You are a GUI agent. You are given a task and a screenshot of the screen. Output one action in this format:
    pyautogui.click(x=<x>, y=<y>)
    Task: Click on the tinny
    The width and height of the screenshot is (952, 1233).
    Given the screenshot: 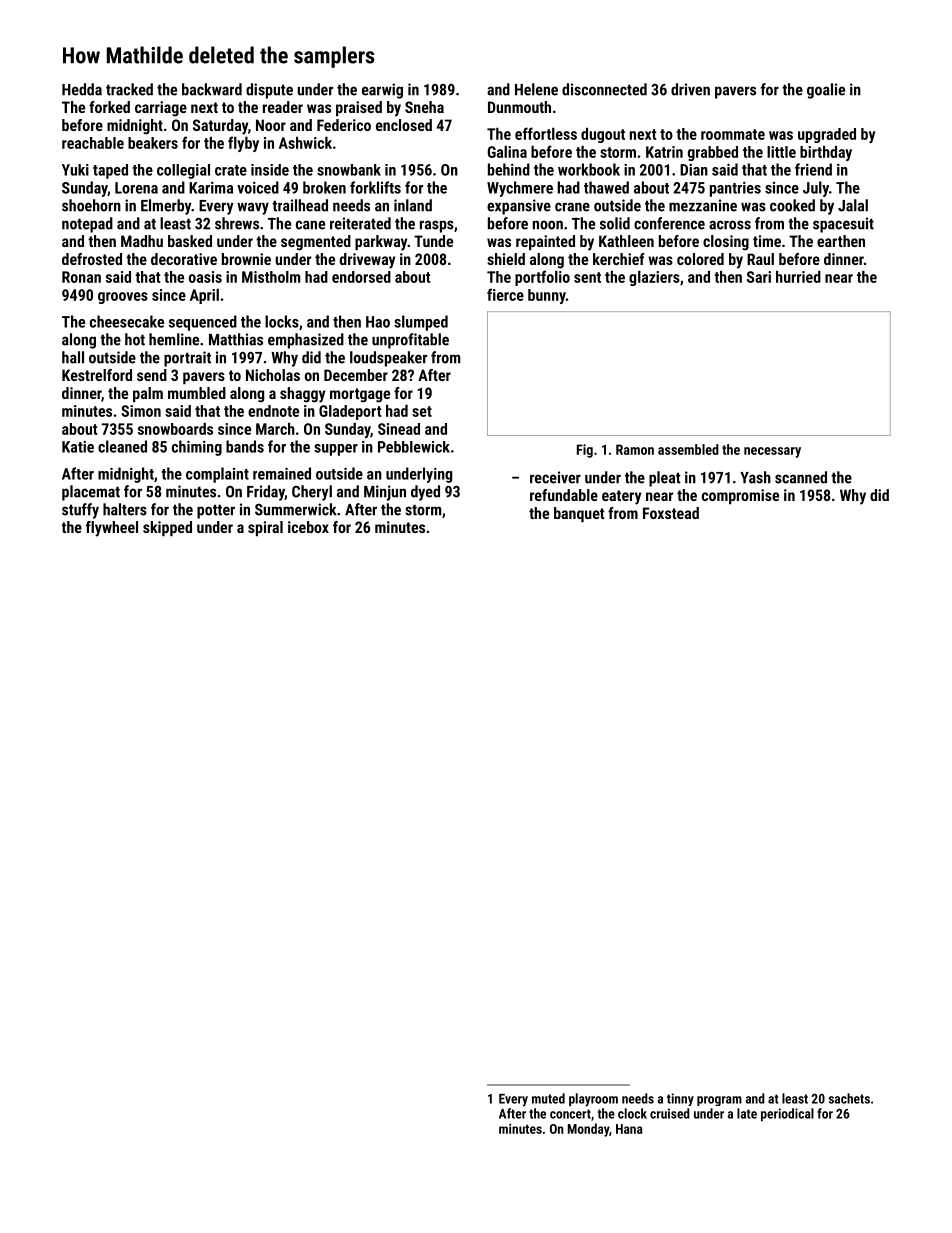 What is the action you would take?
    pyautogui.click(x=680, y=1099)
